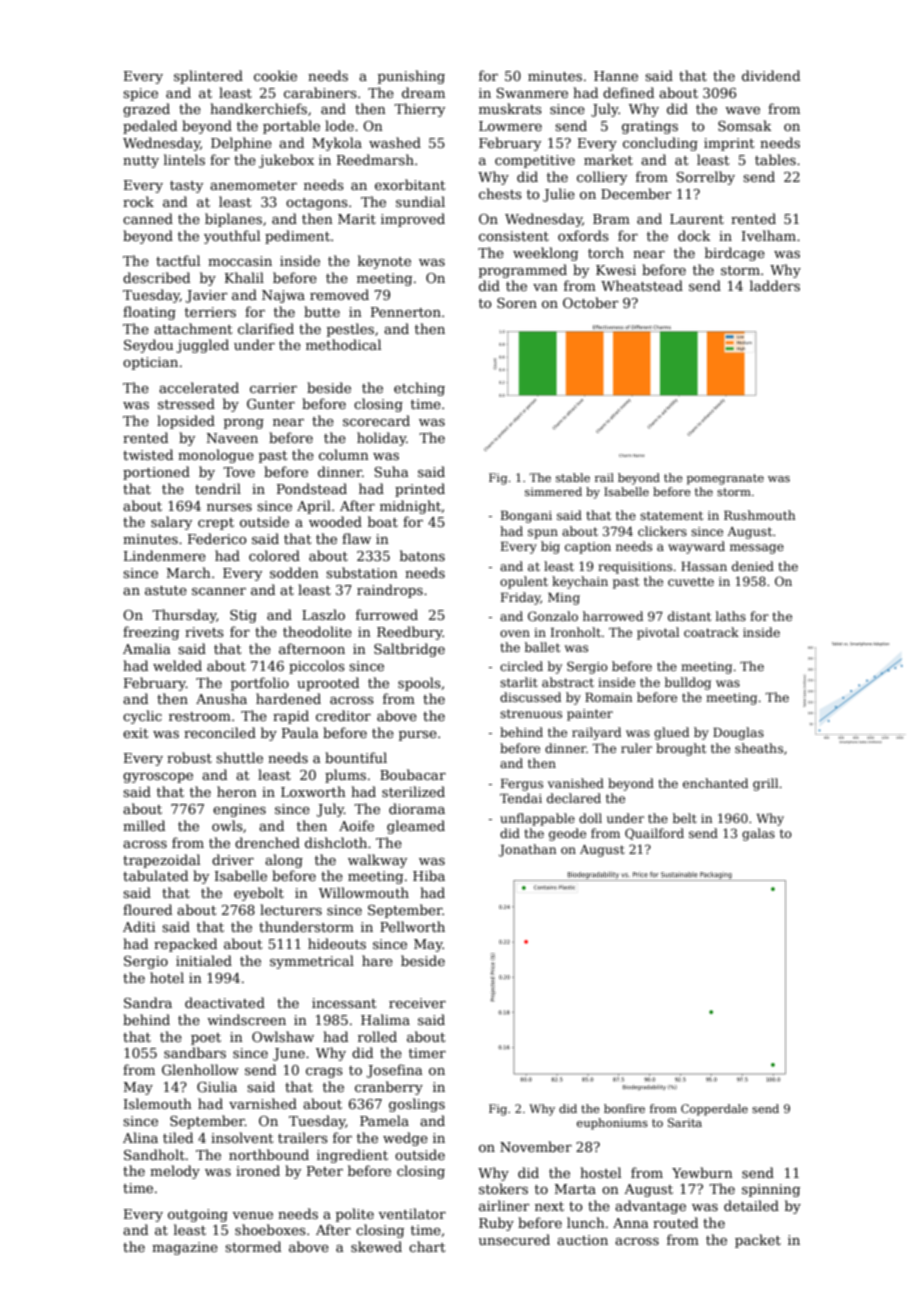 The image size is (924, 1308). Describe the element at coordinates (416, 827) in the image. I see `gleamed` at that location.
